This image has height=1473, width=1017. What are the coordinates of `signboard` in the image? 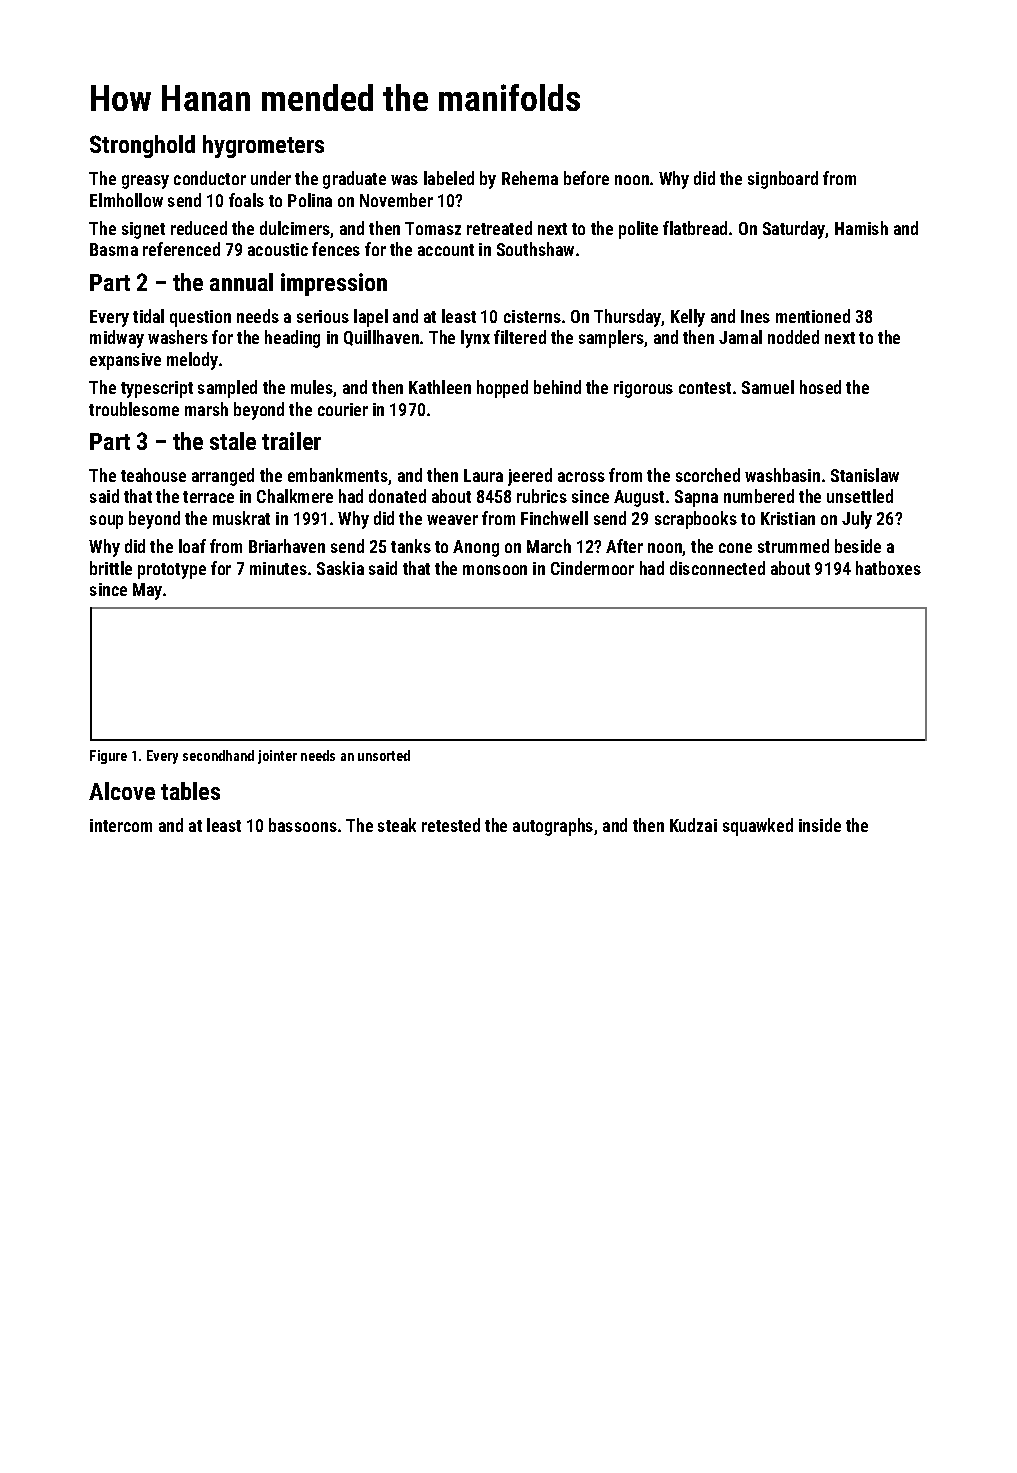 It's located at (783, 180).
